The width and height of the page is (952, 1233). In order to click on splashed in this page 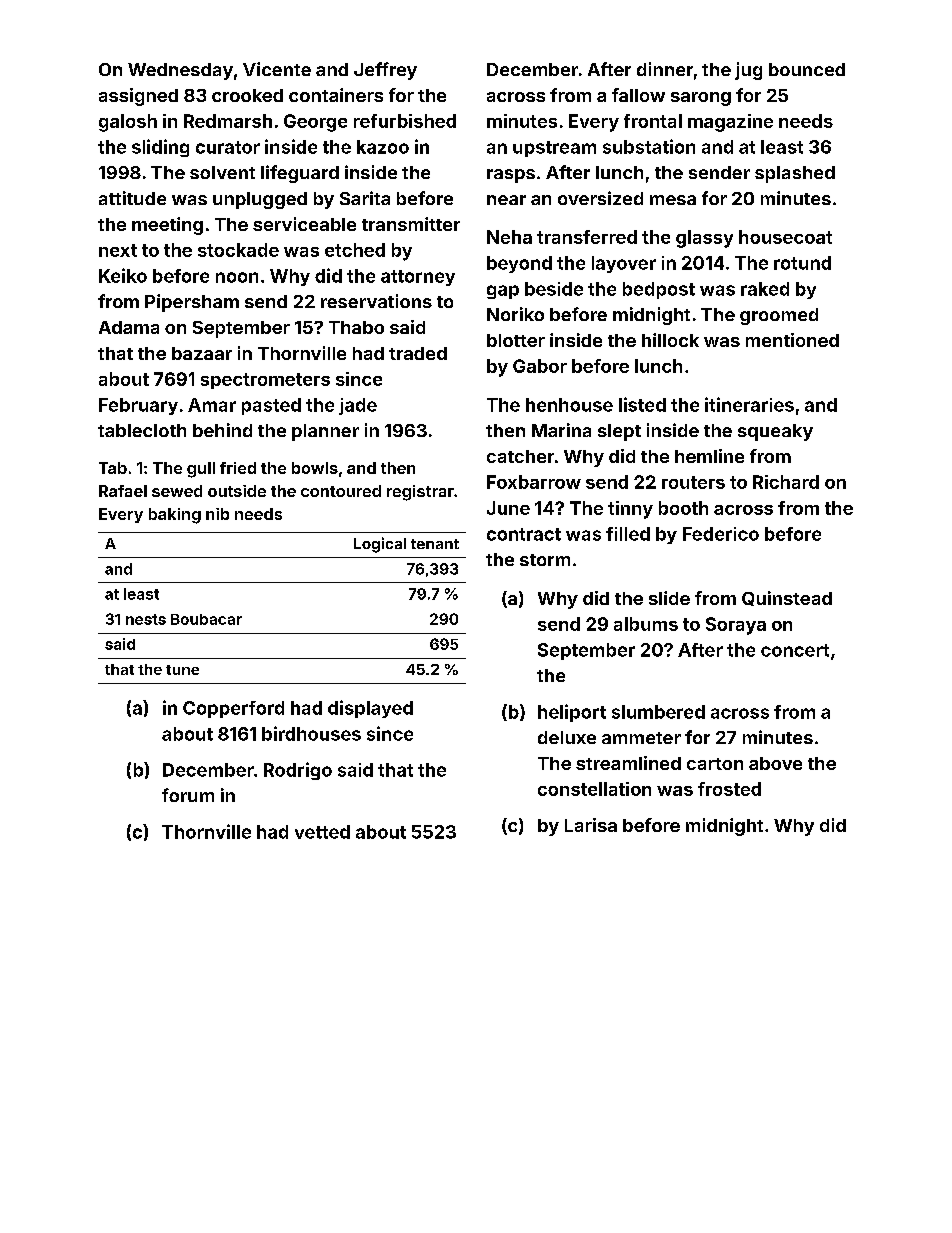, I will do `click(795, 174)`.
